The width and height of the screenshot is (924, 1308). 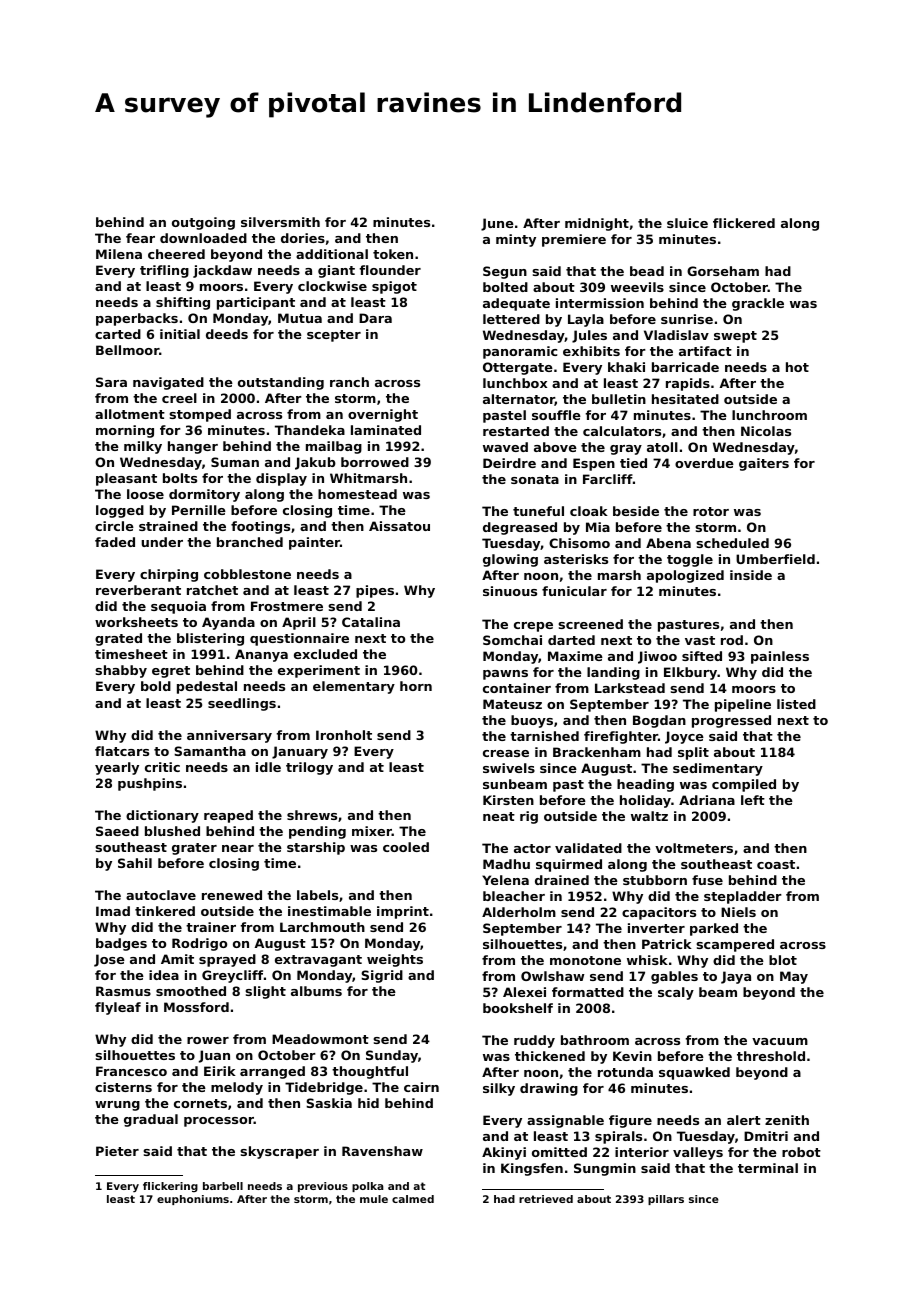 I want to click on borrowed, so click(x=375, y=462).
